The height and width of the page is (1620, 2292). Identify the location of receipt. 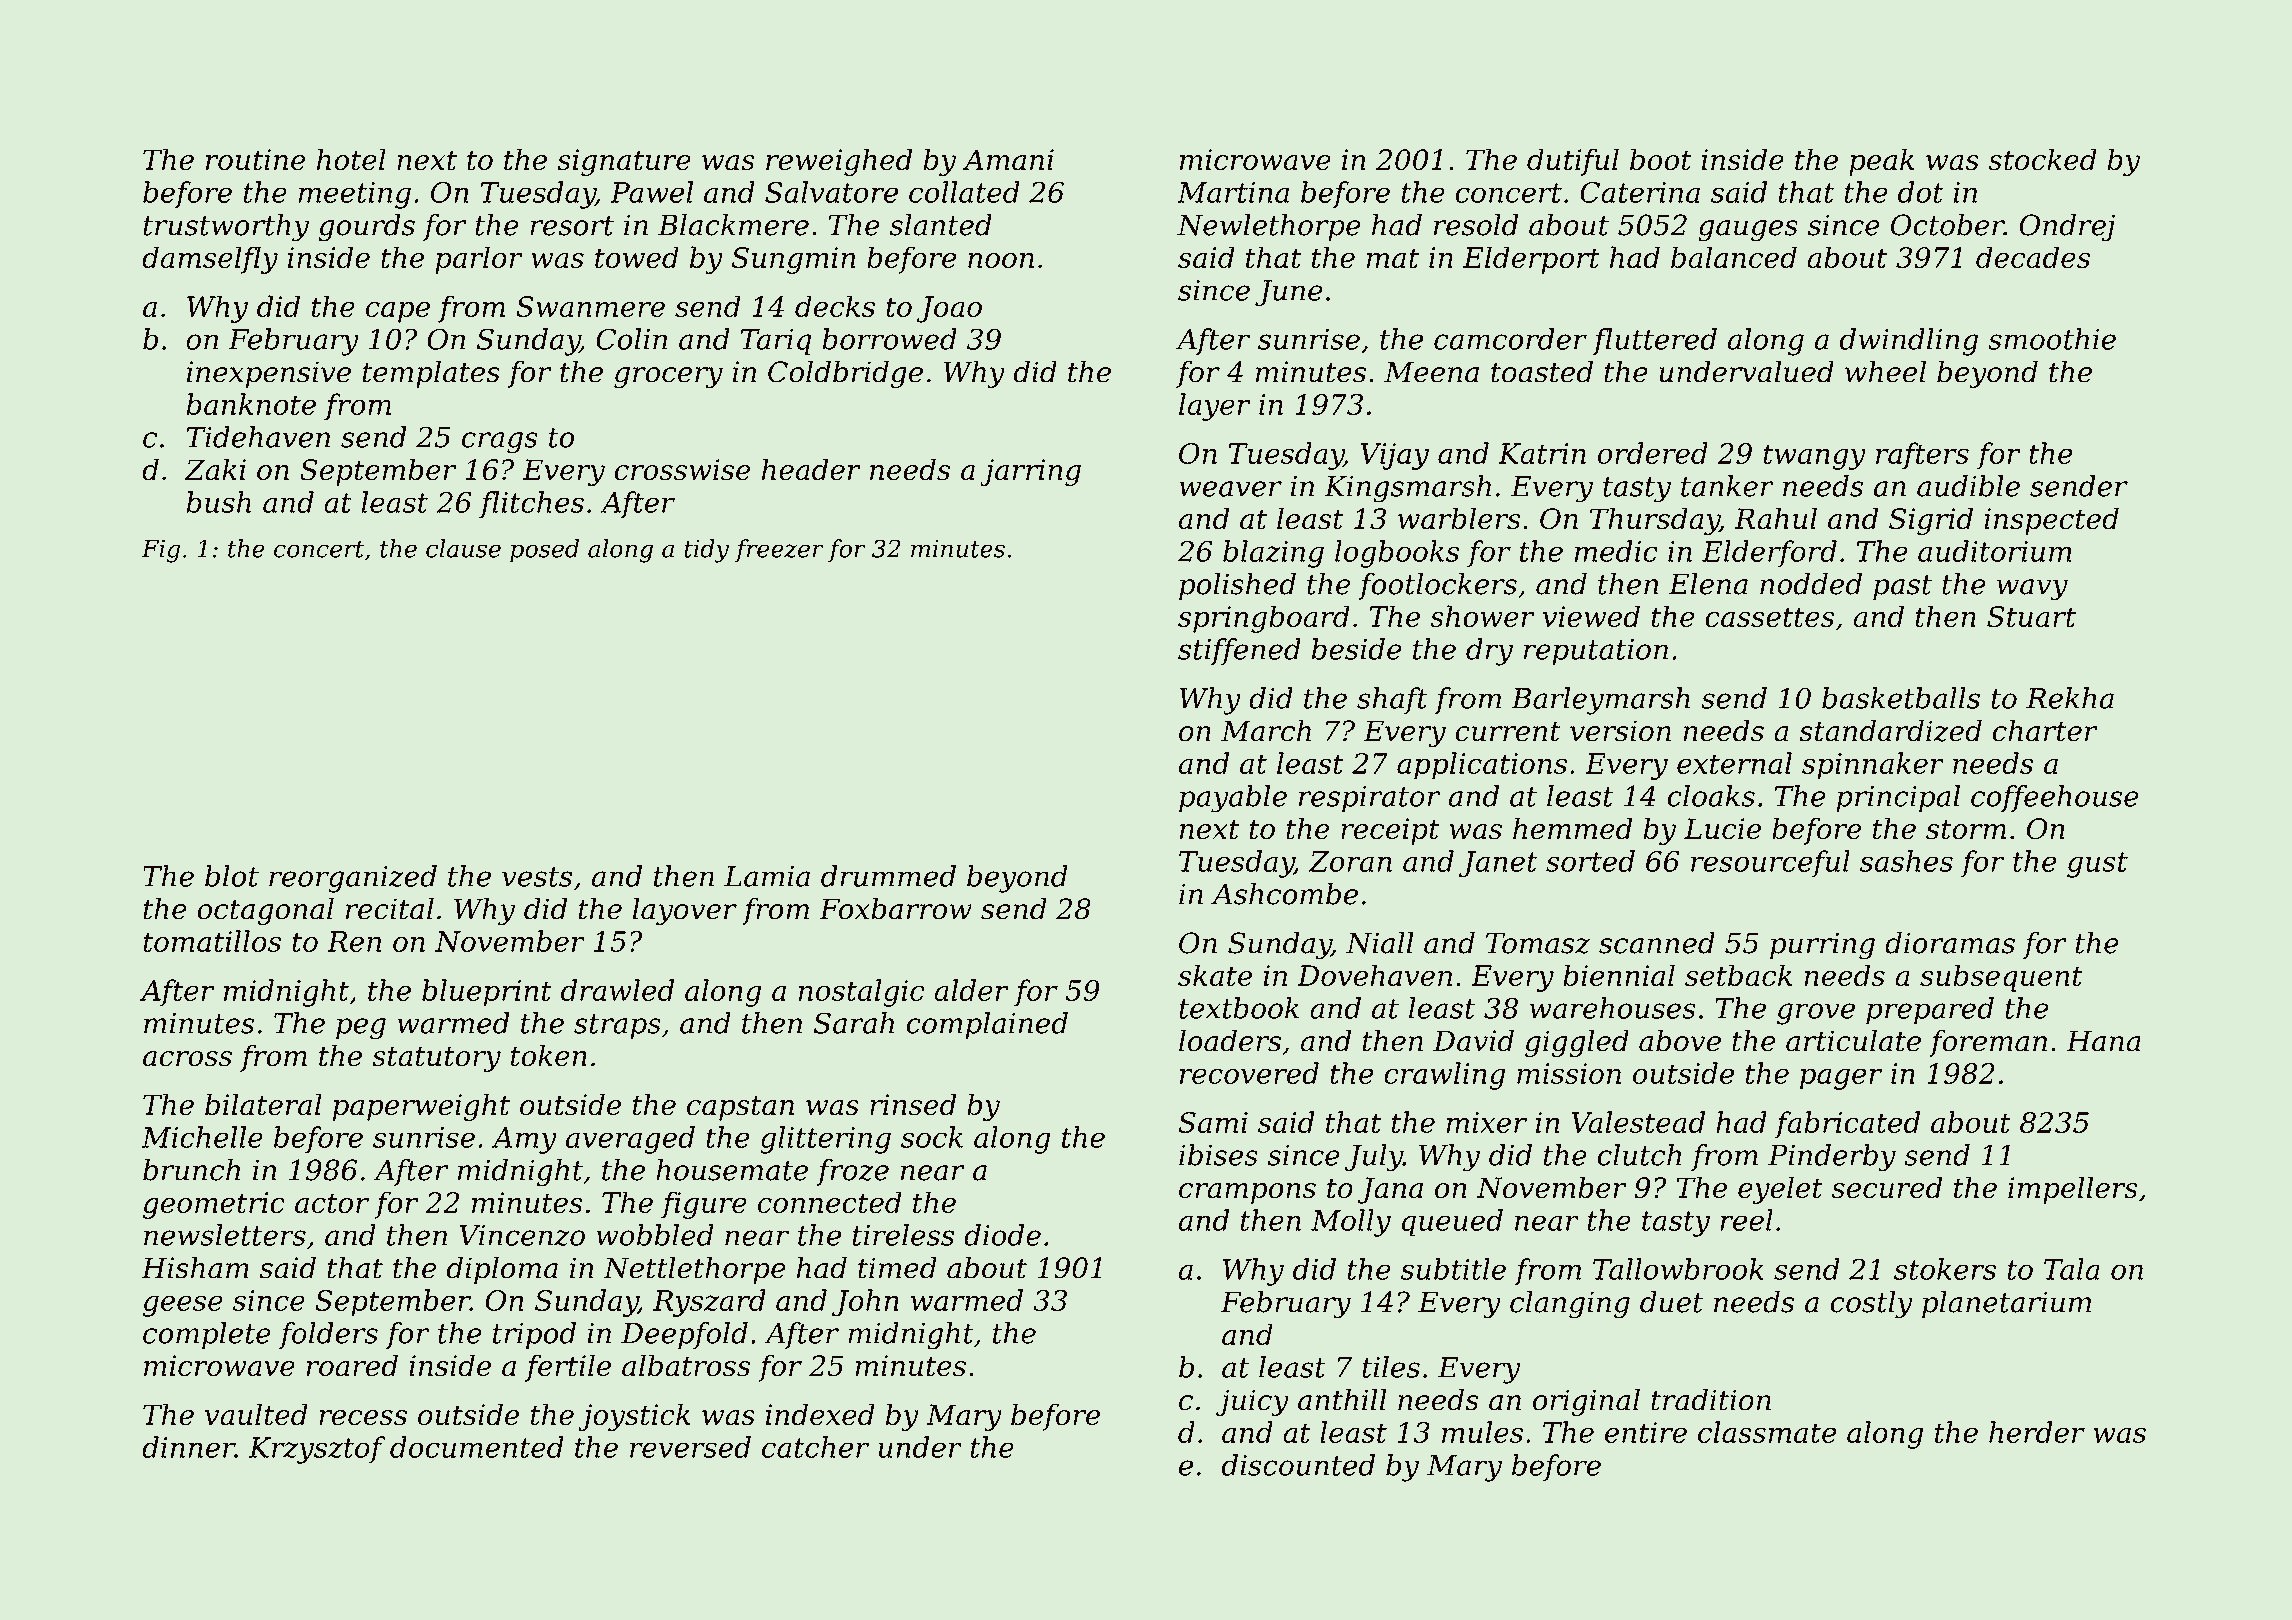
(1390, 831).
